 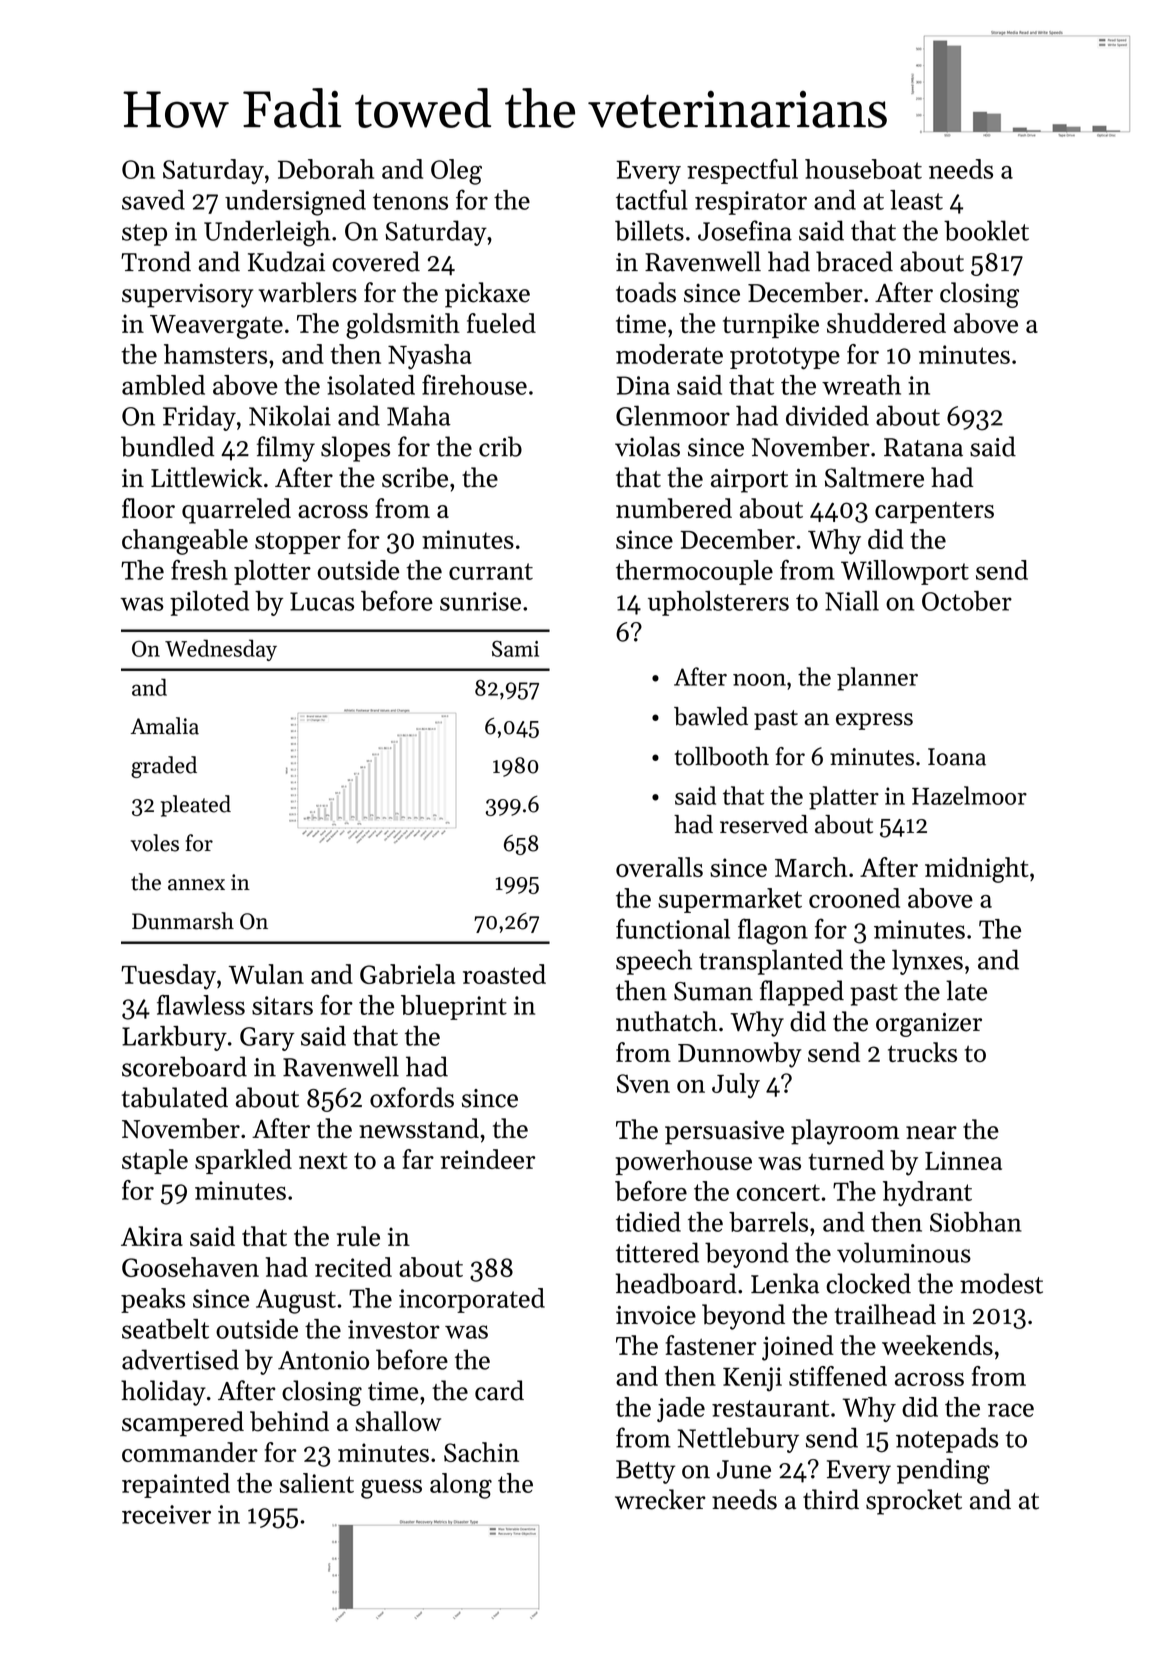 I want to click on Larkbury, so click(x=174, y=1038).
